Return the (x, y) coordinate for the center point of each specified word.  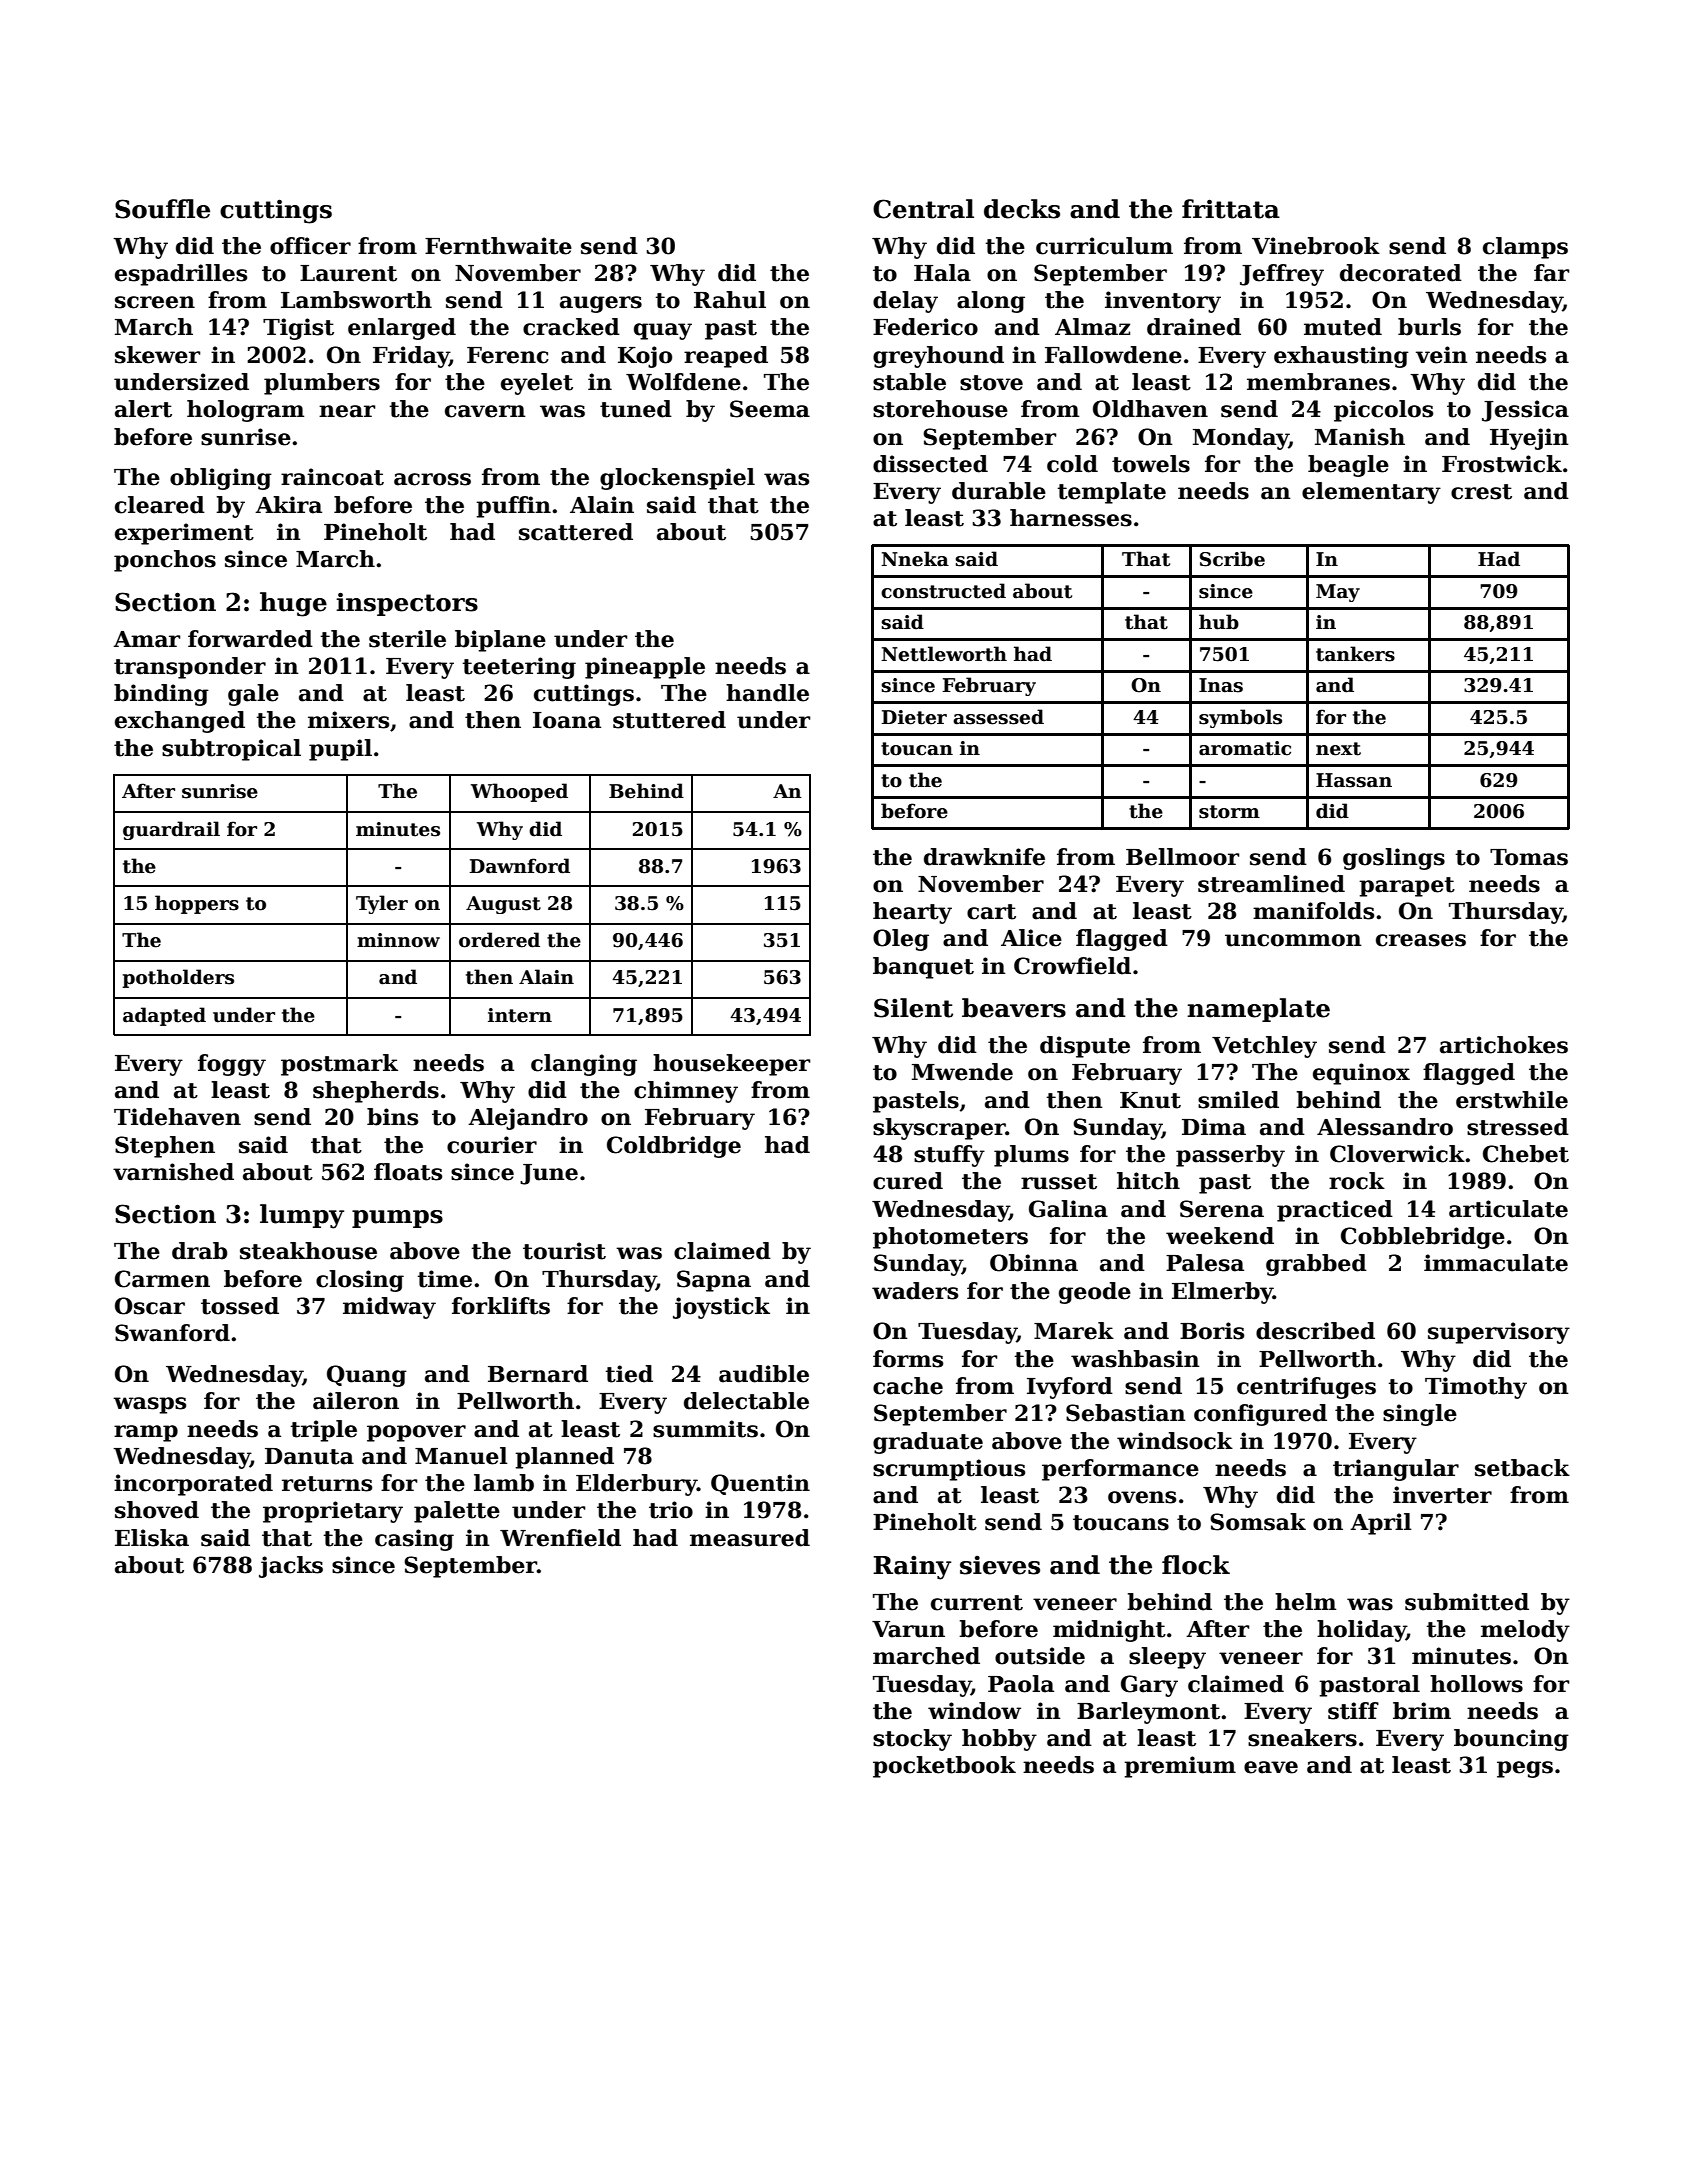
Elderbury (636, 1485)
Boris (1212, 1331)
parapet (1407, 887)
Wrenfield (560, 1538)
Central (923, 209)
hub (1219, 622)
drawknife (984, 857)
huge (293, 604)
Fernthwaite (498, 246)
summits (705, 1429)
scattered (576, 532)
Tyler (382, 904)
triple (324, 1431)
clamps (1525, 248)
